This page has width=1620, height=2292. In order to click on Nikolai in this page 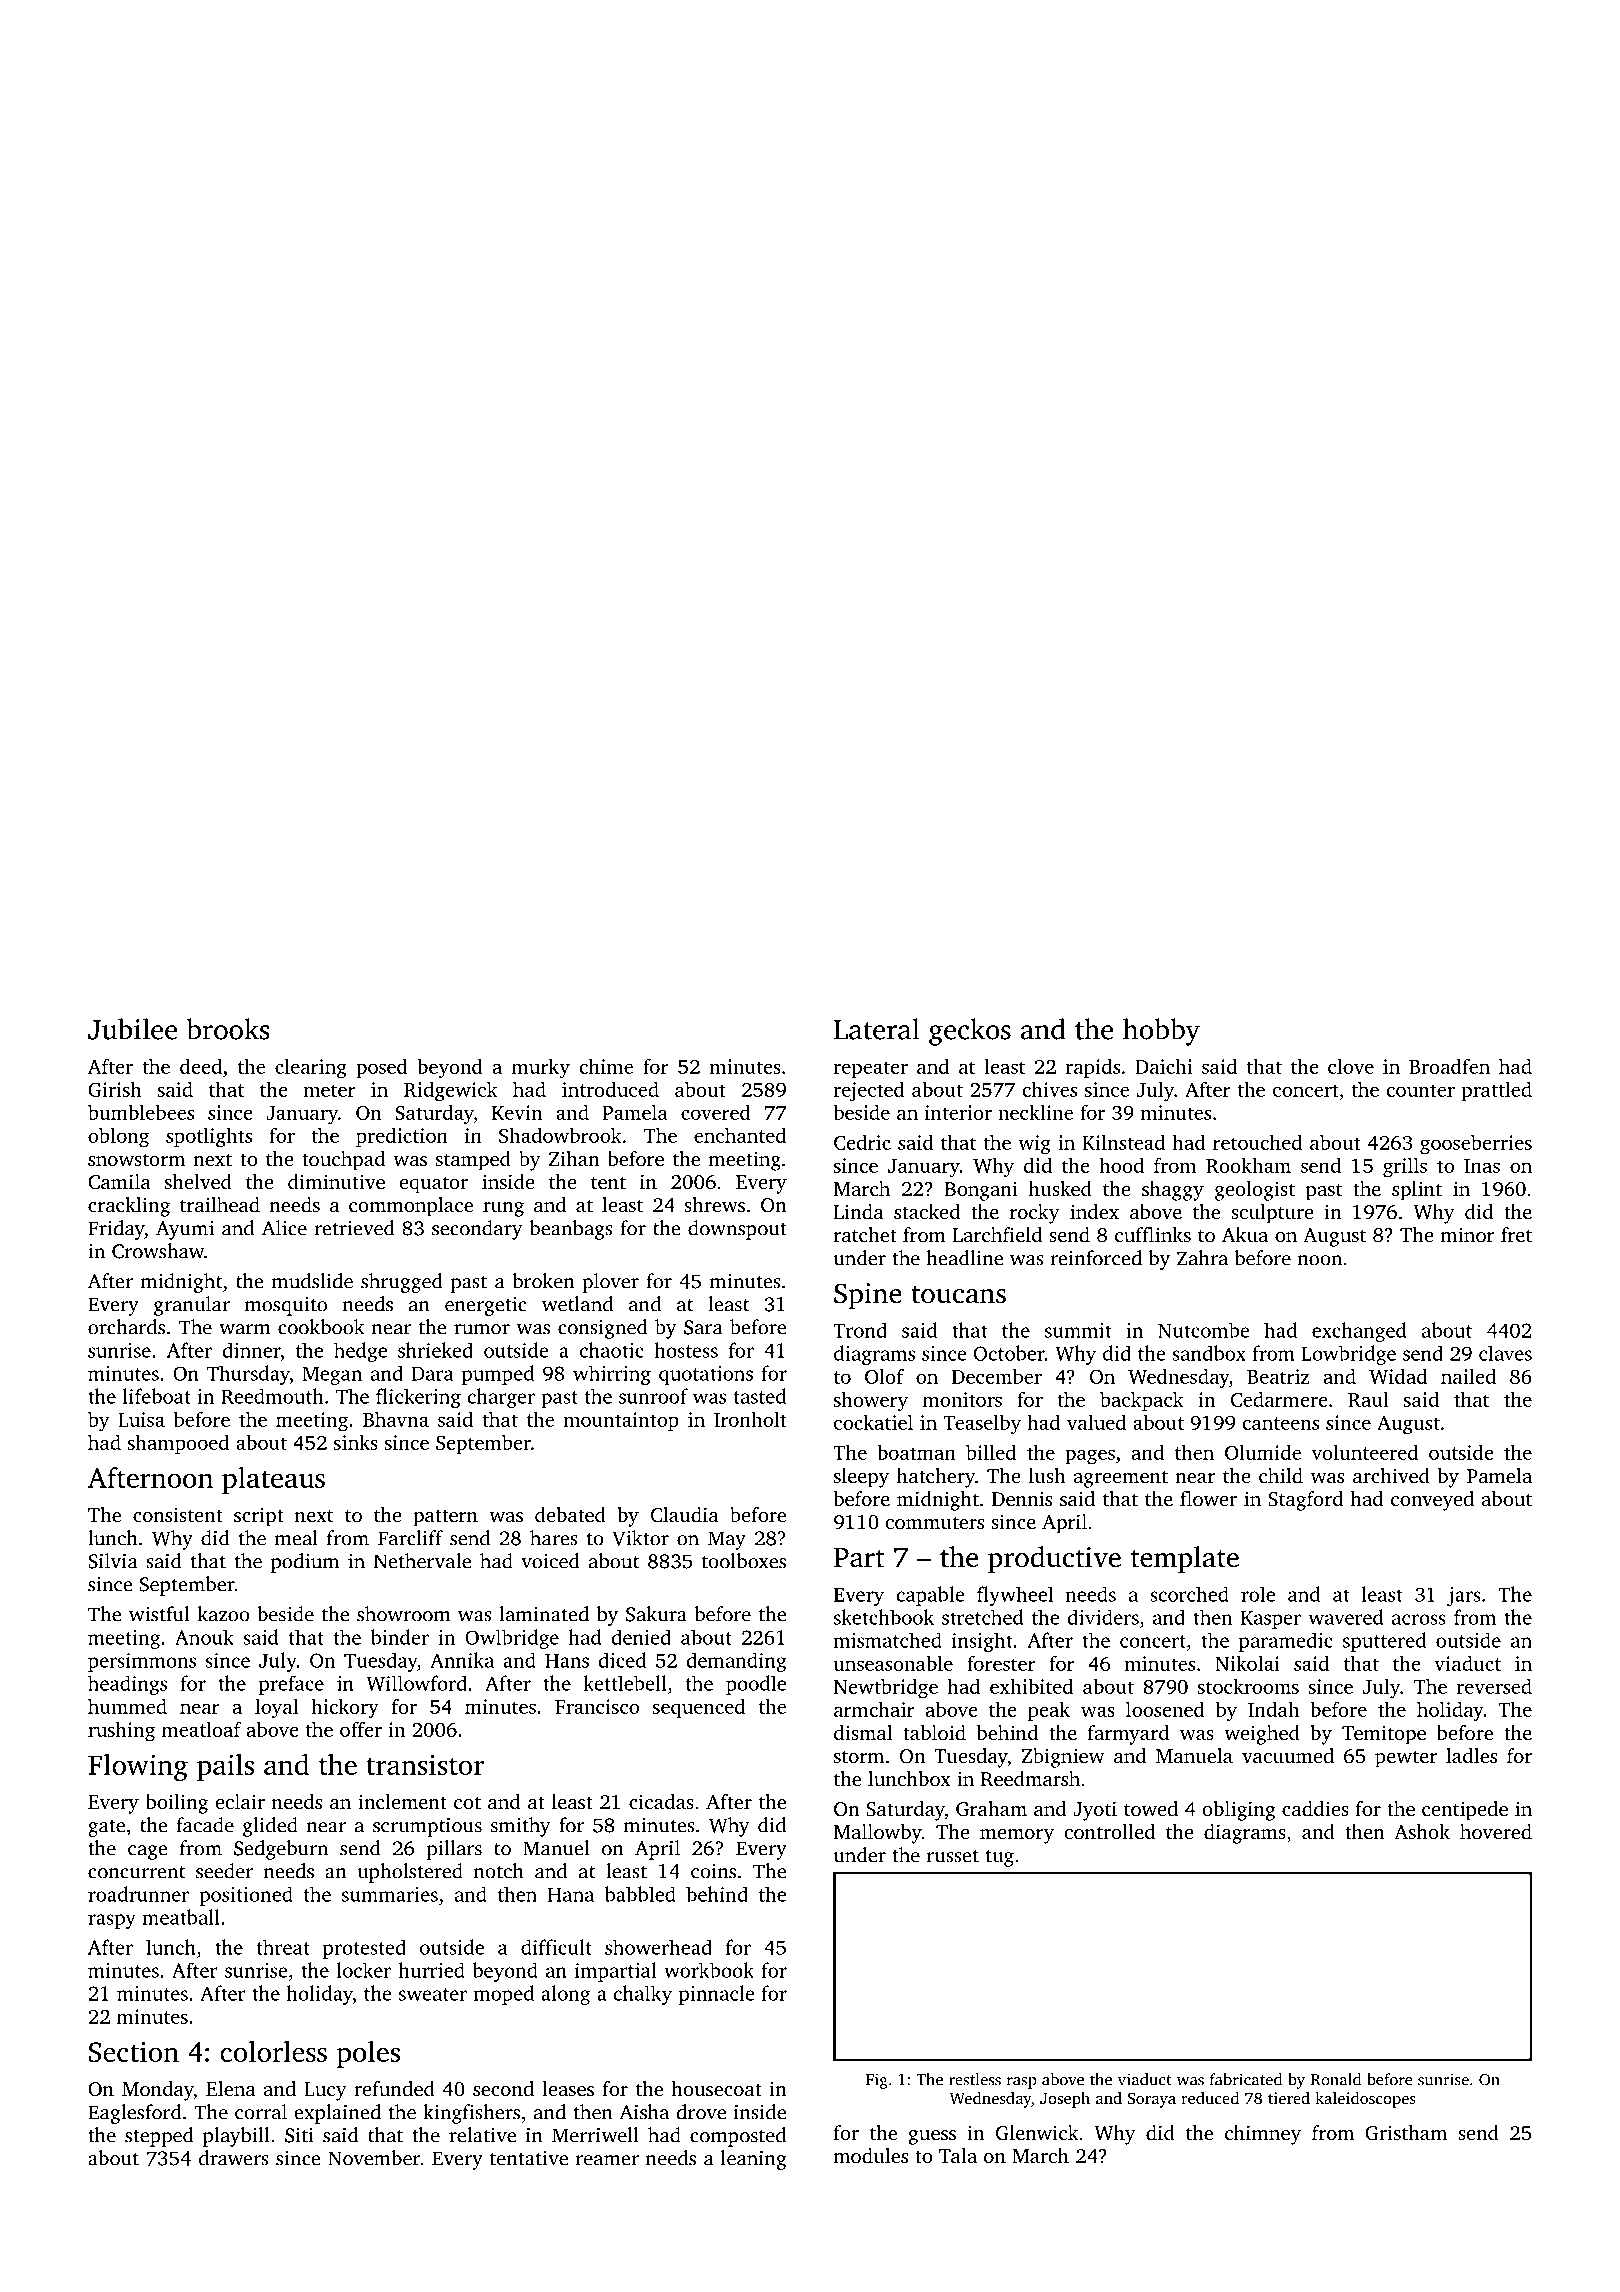, I will do `click(1247, 1663)`.
